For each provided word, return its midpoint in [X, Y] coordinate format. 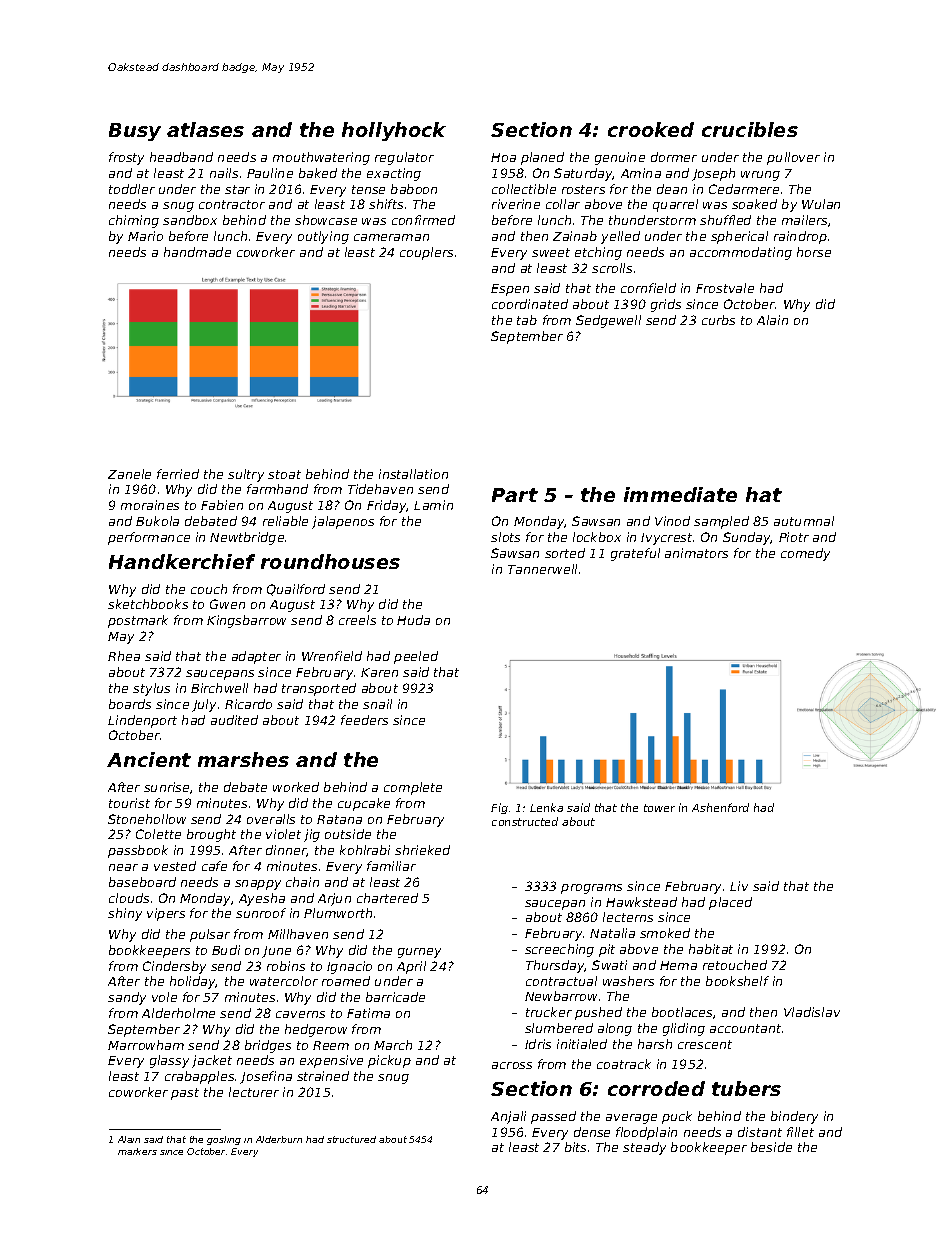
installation [413, 474]
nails [224, 173]
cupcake [364, 804]
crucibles [750, 129]
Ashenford [720, 807]
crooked [651, 129]
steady [644, 1148]
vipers [166, 914]
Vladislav [812, 1012]
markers [137, 1151]
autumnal [804, 521]
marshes [243, 759]
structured [351, 1139]
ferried [178, 474]
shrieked [422, 850]
